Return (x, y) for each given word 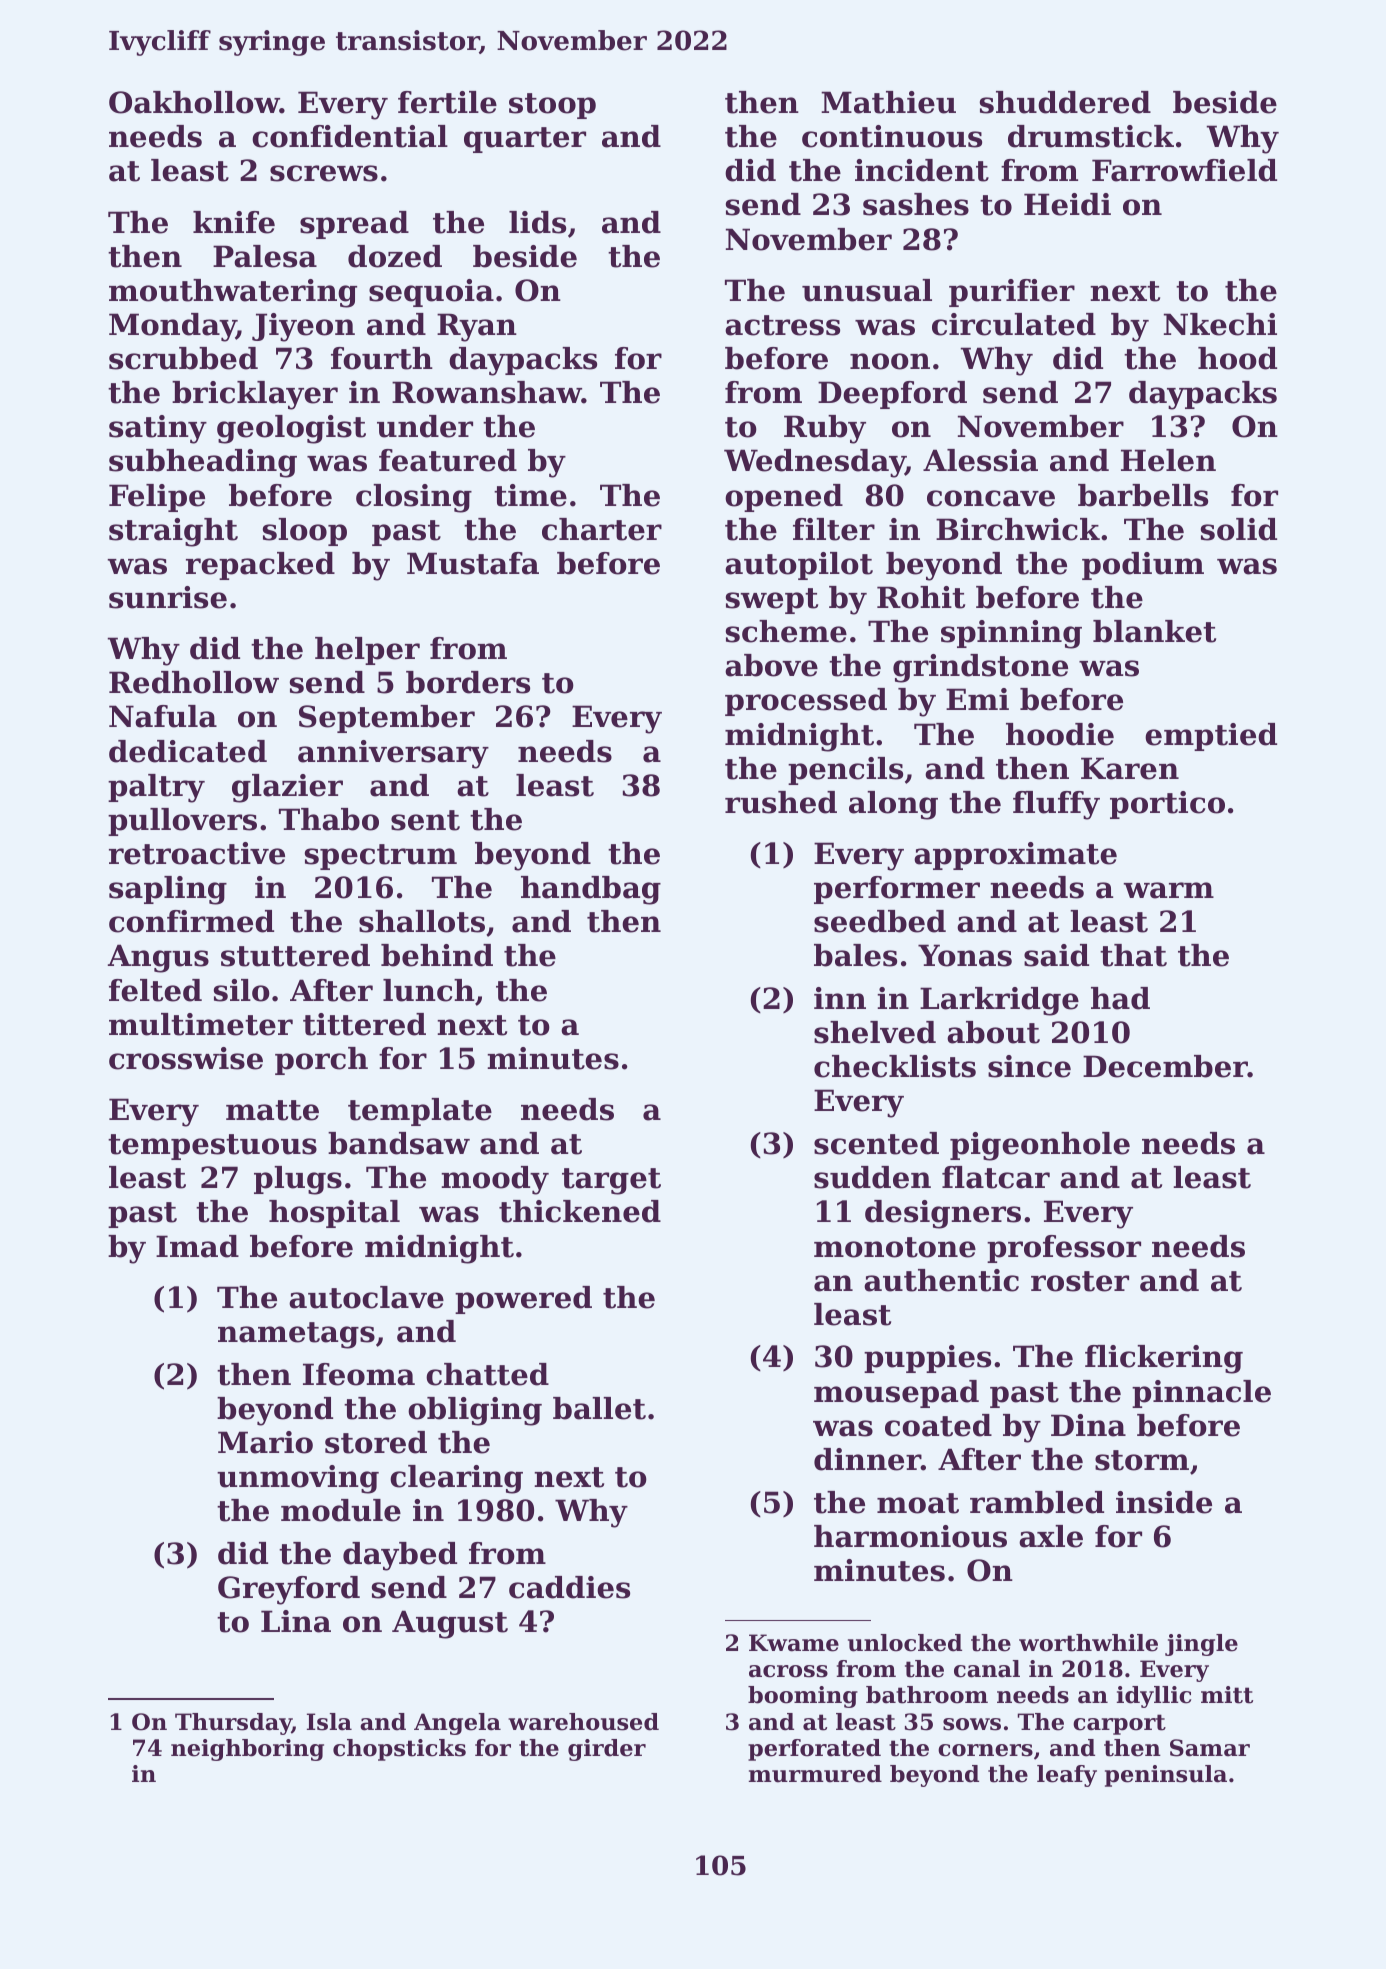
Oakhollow (194, 102)
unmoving (298, 1479)
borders (468, 682)
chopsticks (399, 1750)
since (1029, 1066)
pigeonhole (1040, 1146)
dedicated (188, 751)
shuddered (1065, 102)
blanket (1154, 631)
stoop (552, 106)
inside (1164, 1502)
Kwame (794, 1643)
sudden (872, 1177)
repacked (260, 566)
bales (855, 955)
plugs (298, 1180)
